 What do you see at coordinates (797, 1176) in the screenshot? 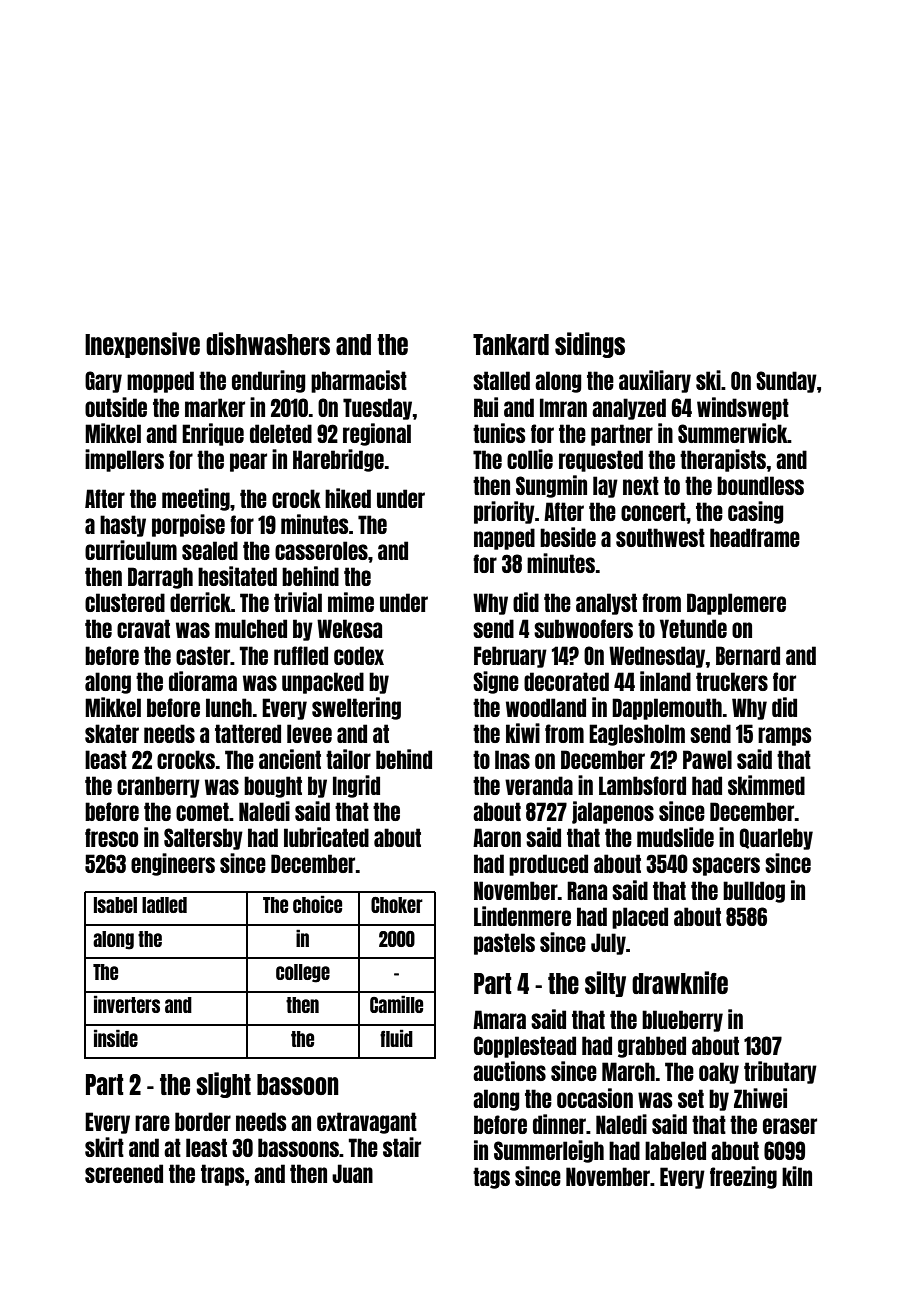
I see `kiln` at bounding box center [797, 1176].
